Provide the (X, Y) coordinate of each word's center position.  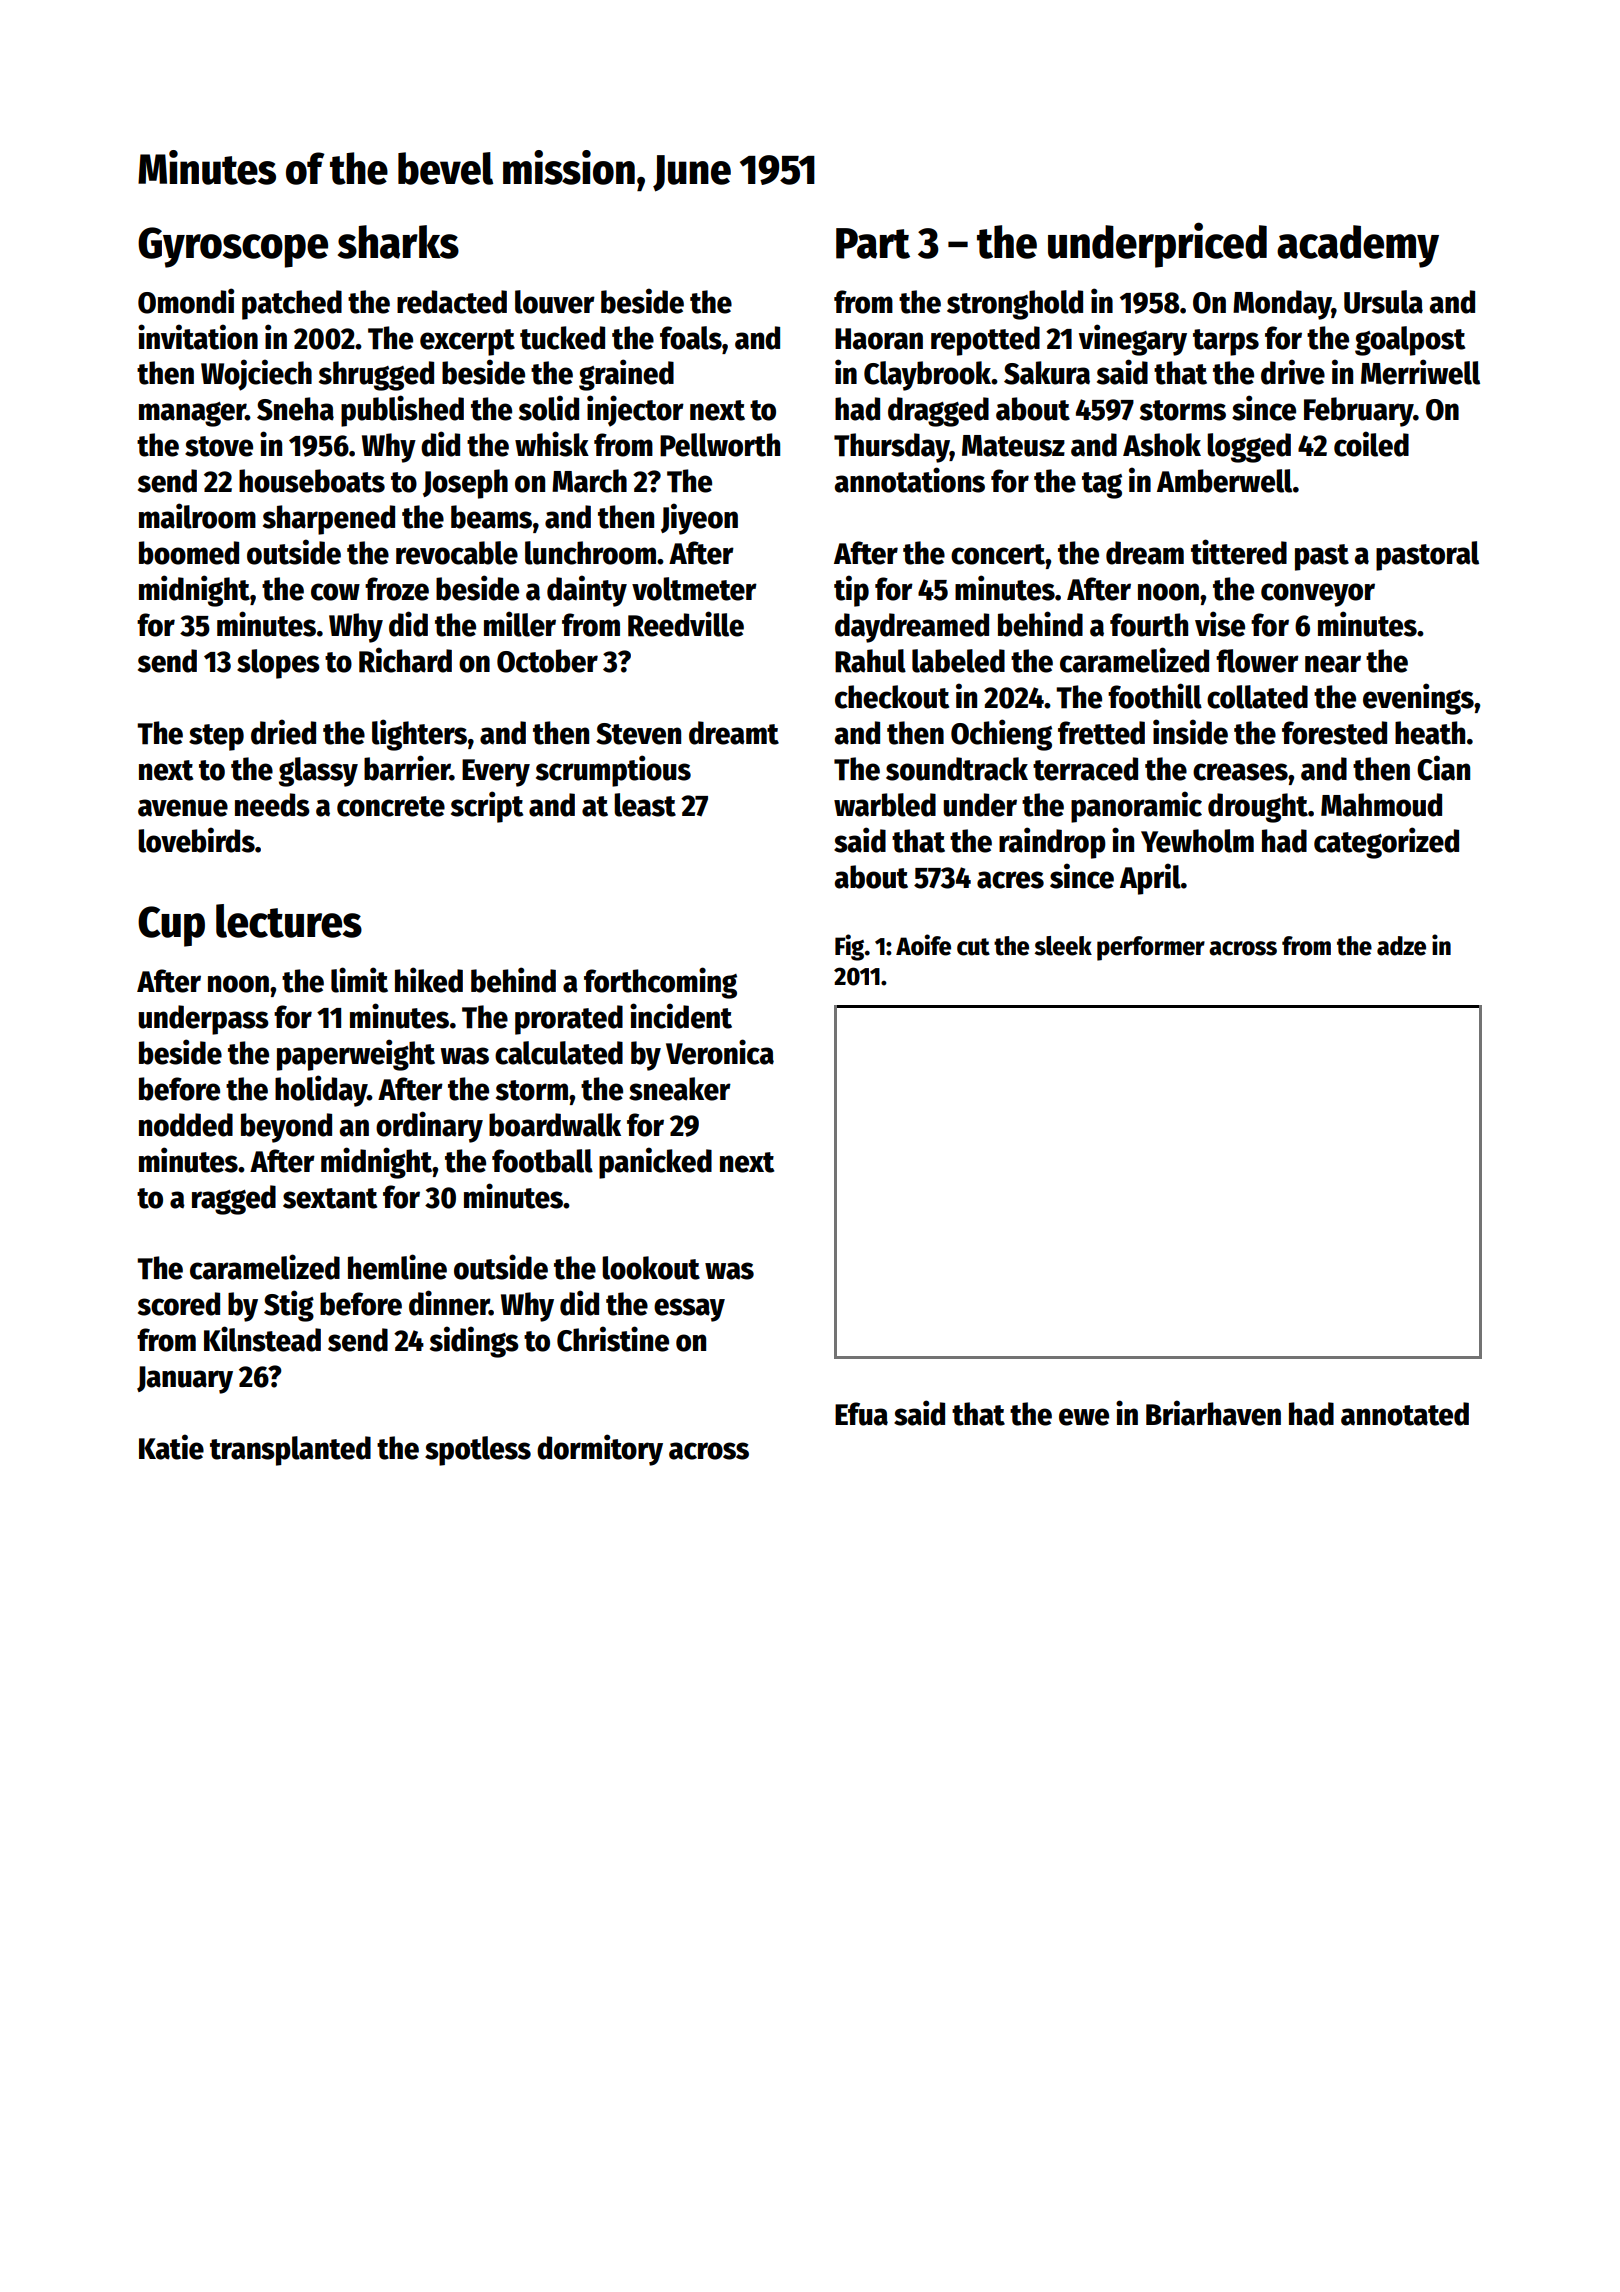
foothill (1155, 696)
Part (873, 243)
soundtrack (957, 769)
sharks (398, 242)
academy (1358, 246)
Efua (861, 1414)
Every (496, 773)
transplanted (290, 1451)
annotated (1405, 1414)
